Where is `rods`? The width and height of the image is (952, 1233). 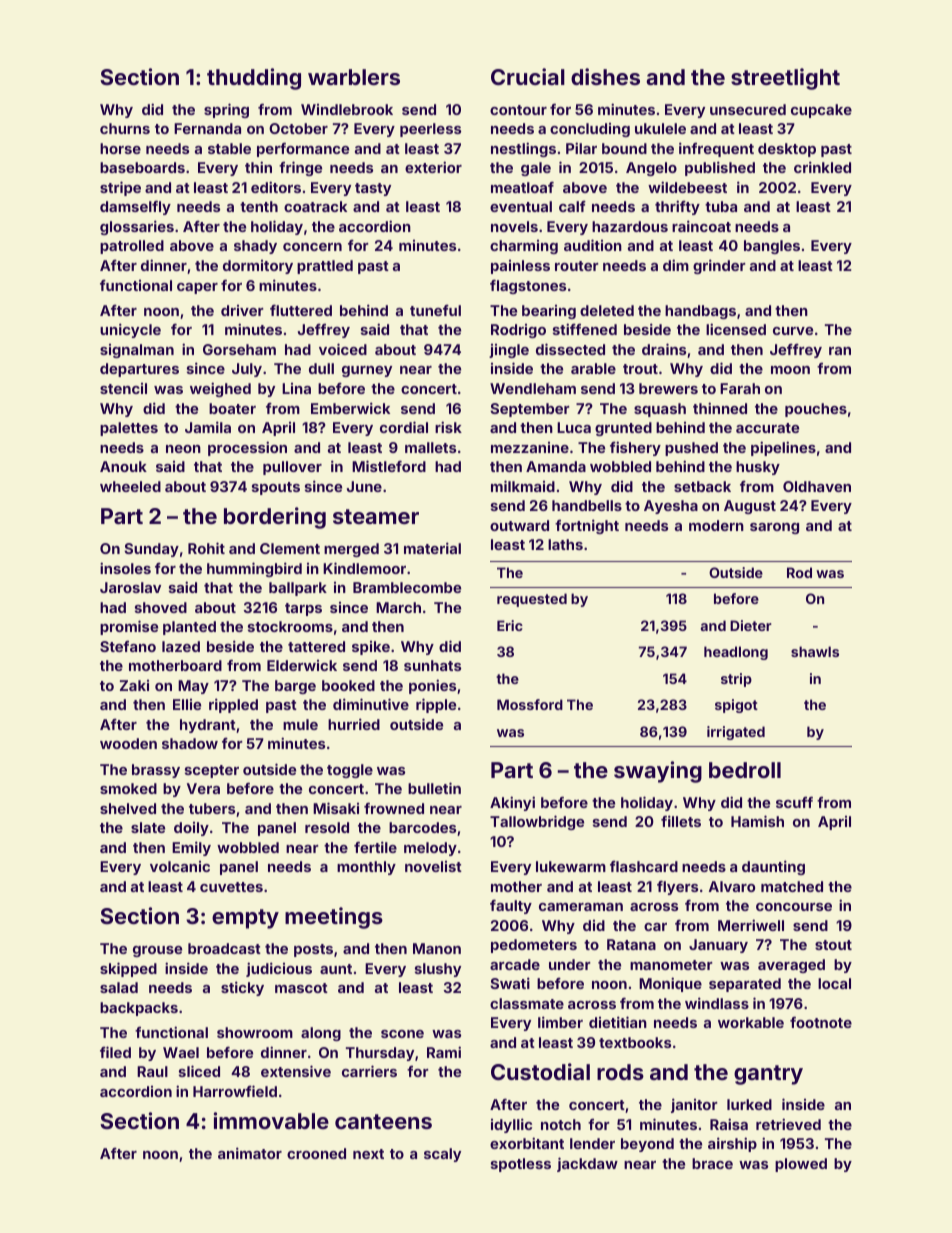
rods is located at coordinates (620, 1072).
